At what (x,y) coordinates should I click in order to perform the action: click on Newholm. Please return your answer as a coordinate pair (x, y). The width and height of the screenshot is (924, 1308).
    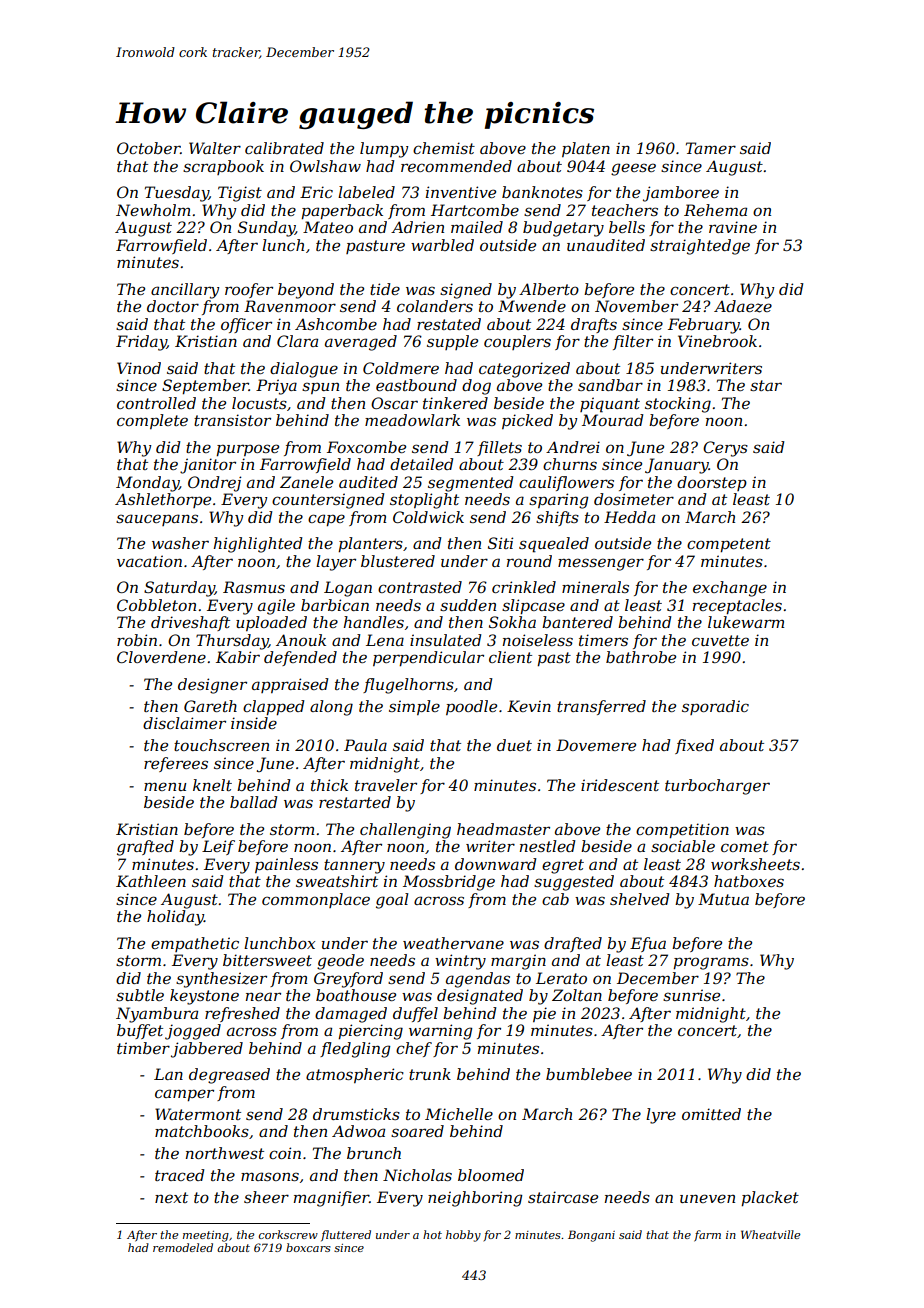
    Looking at the image, I should click on (153, 210).
